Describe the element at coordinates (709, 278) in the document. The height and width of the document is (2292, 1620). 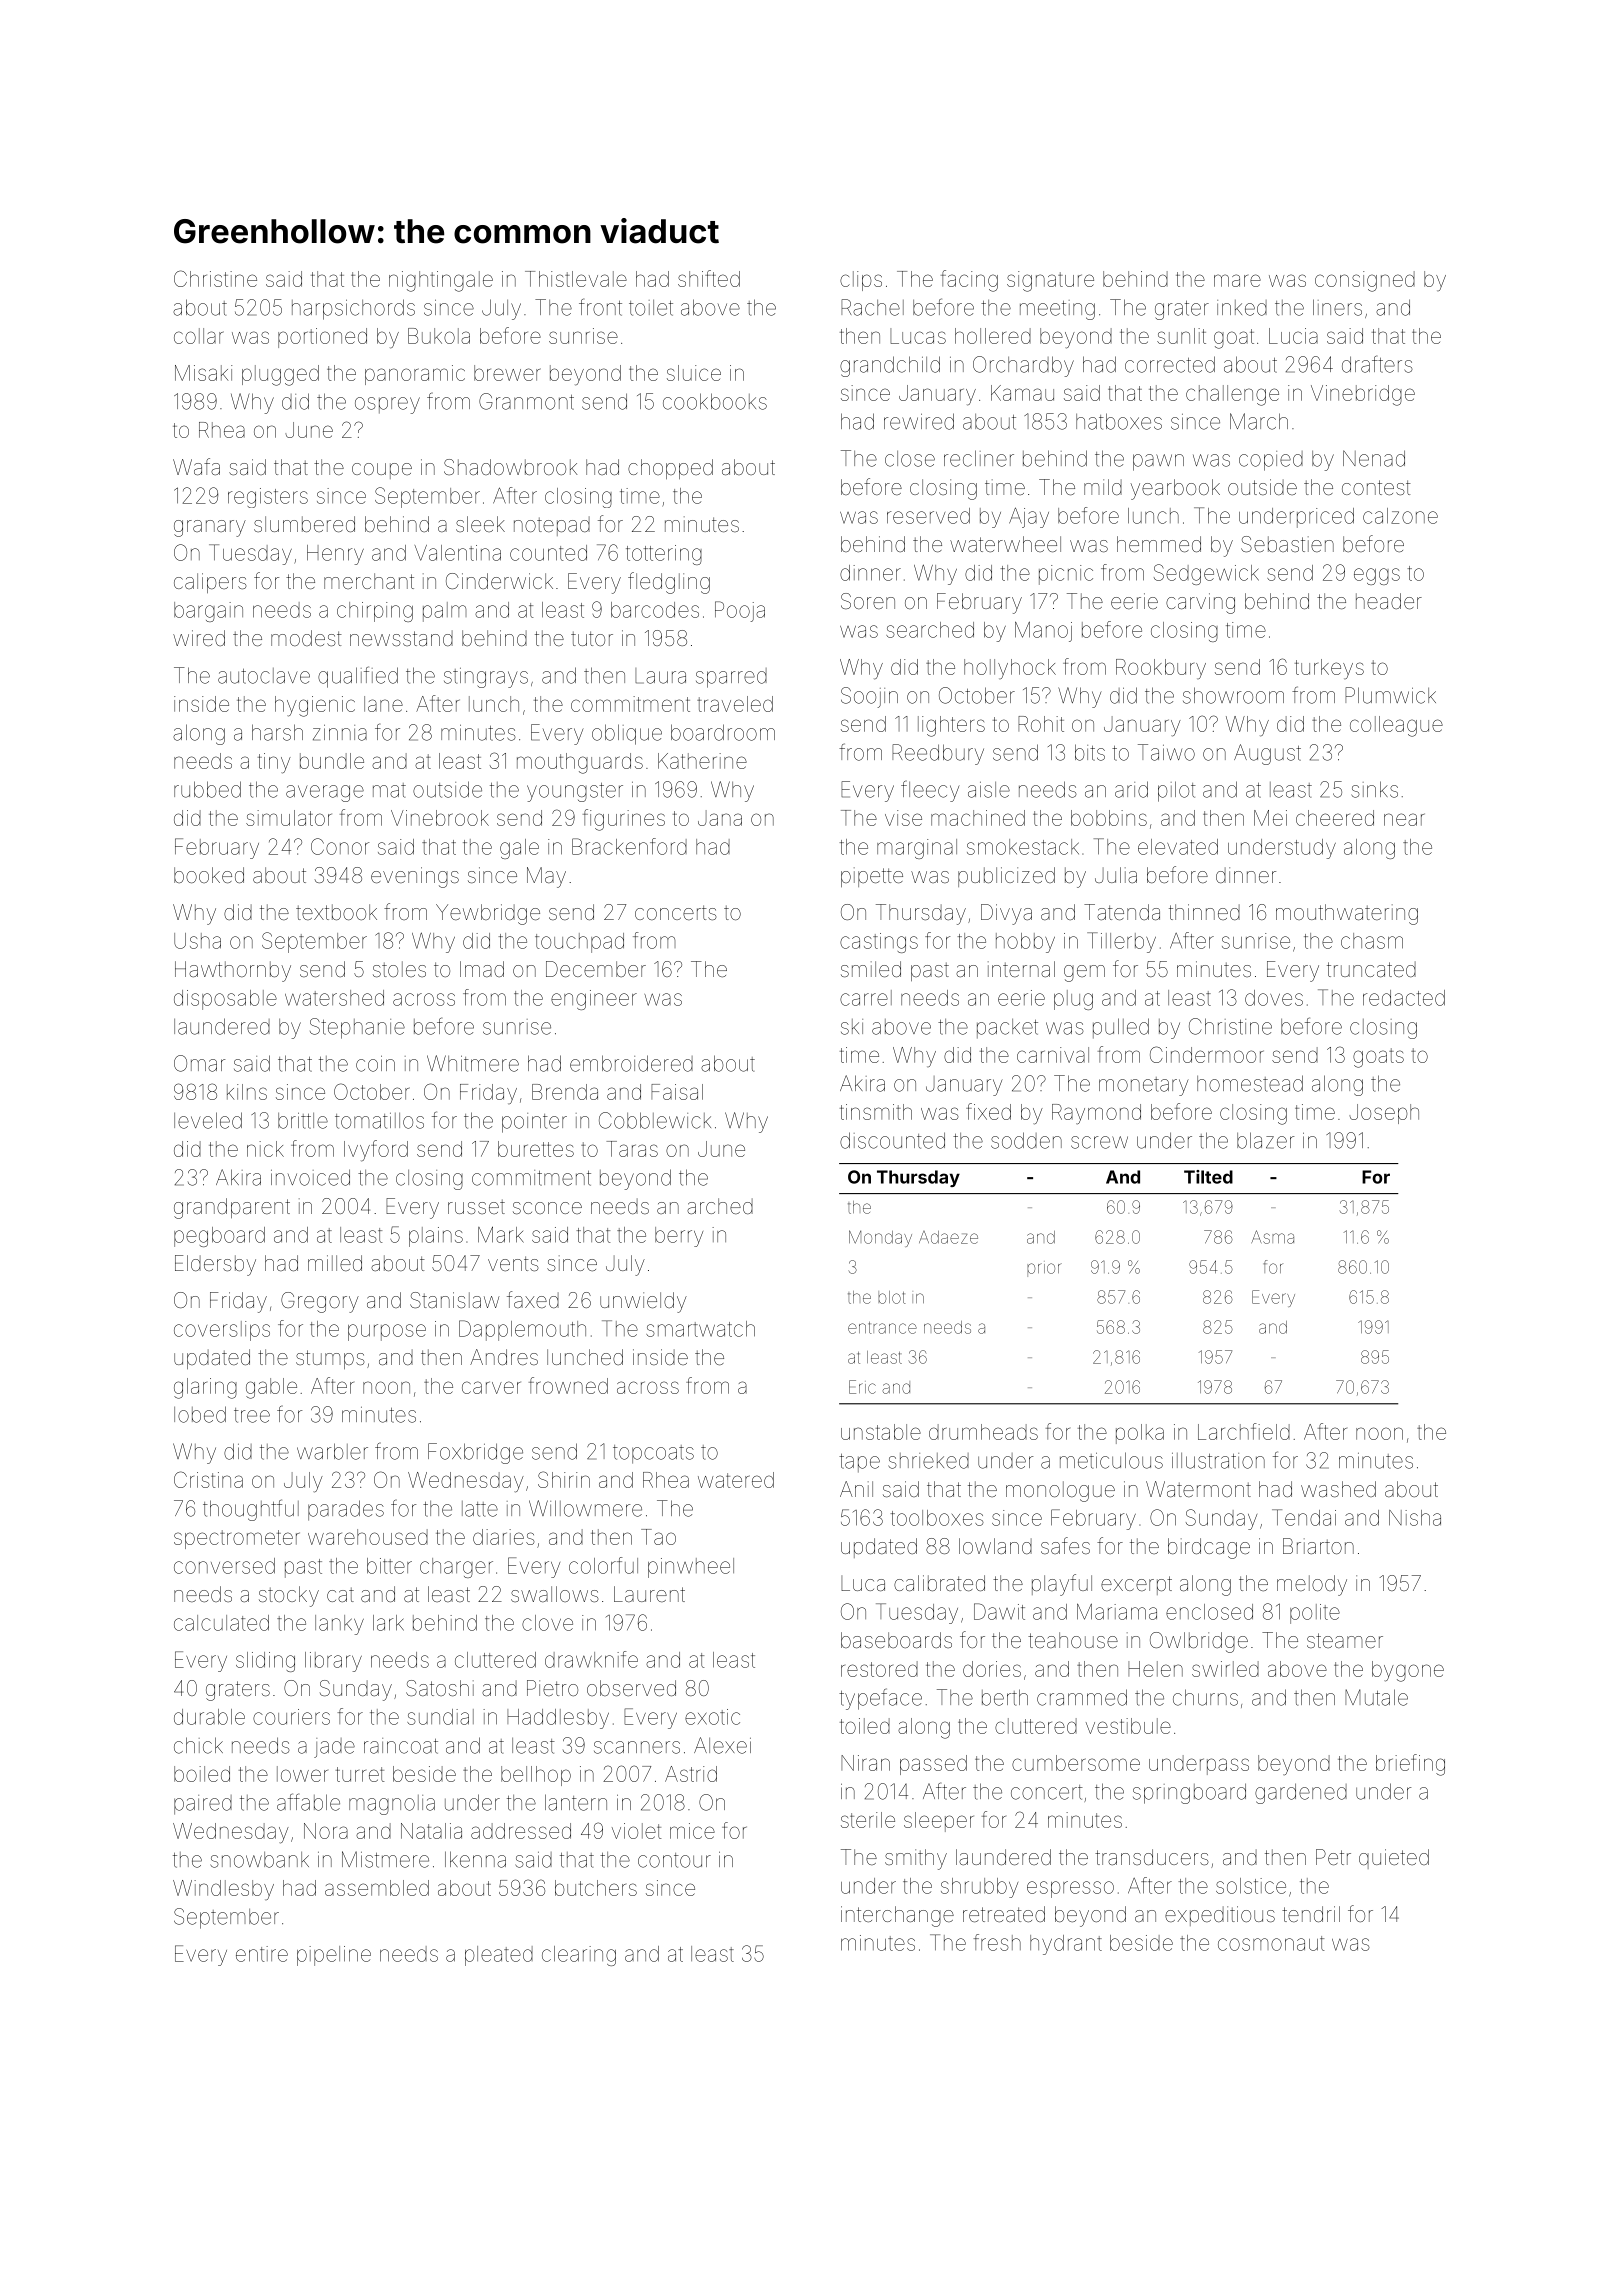
I see `shifted` at that location.
